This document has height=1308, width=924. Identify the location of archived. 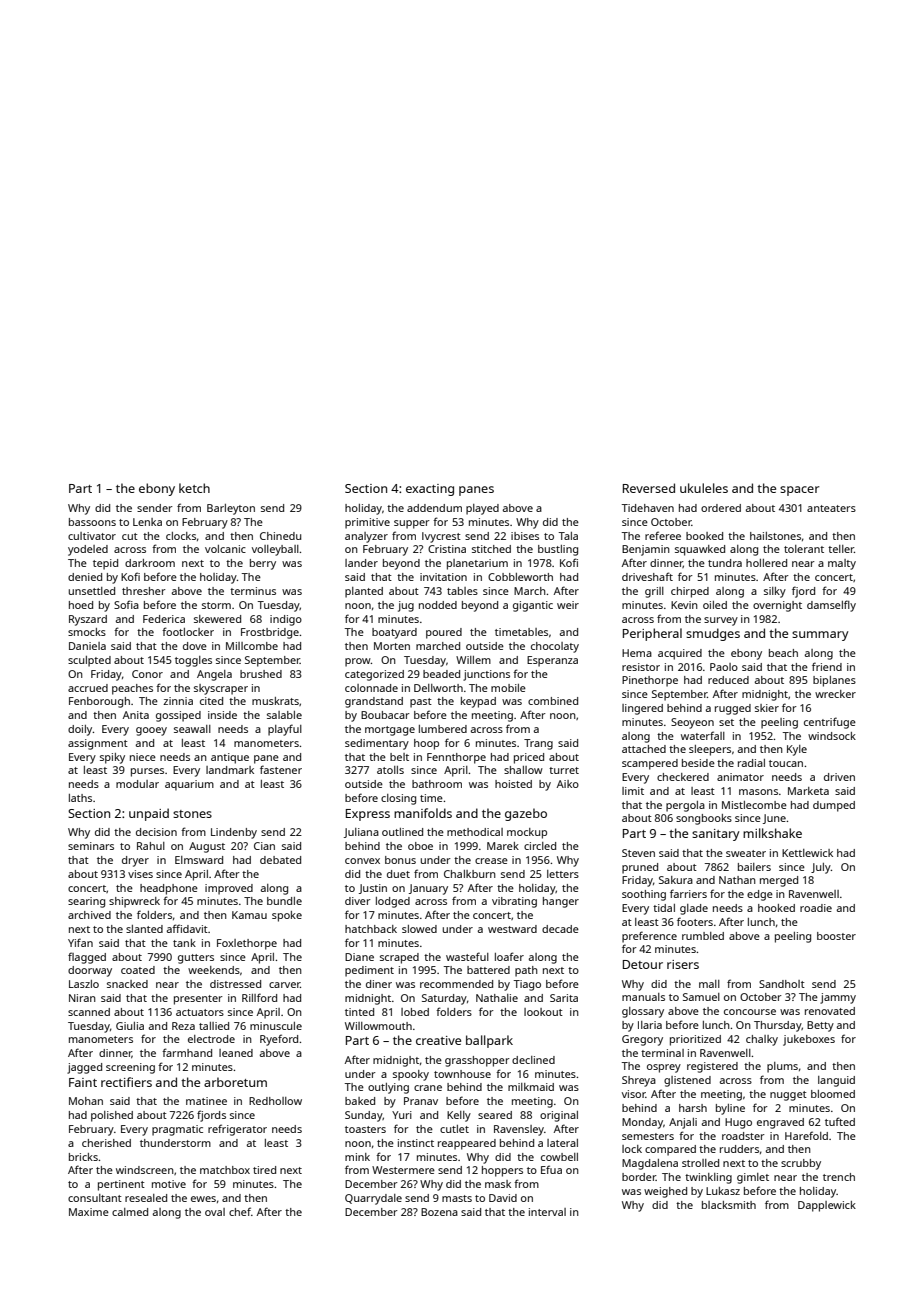
(89, 915).
